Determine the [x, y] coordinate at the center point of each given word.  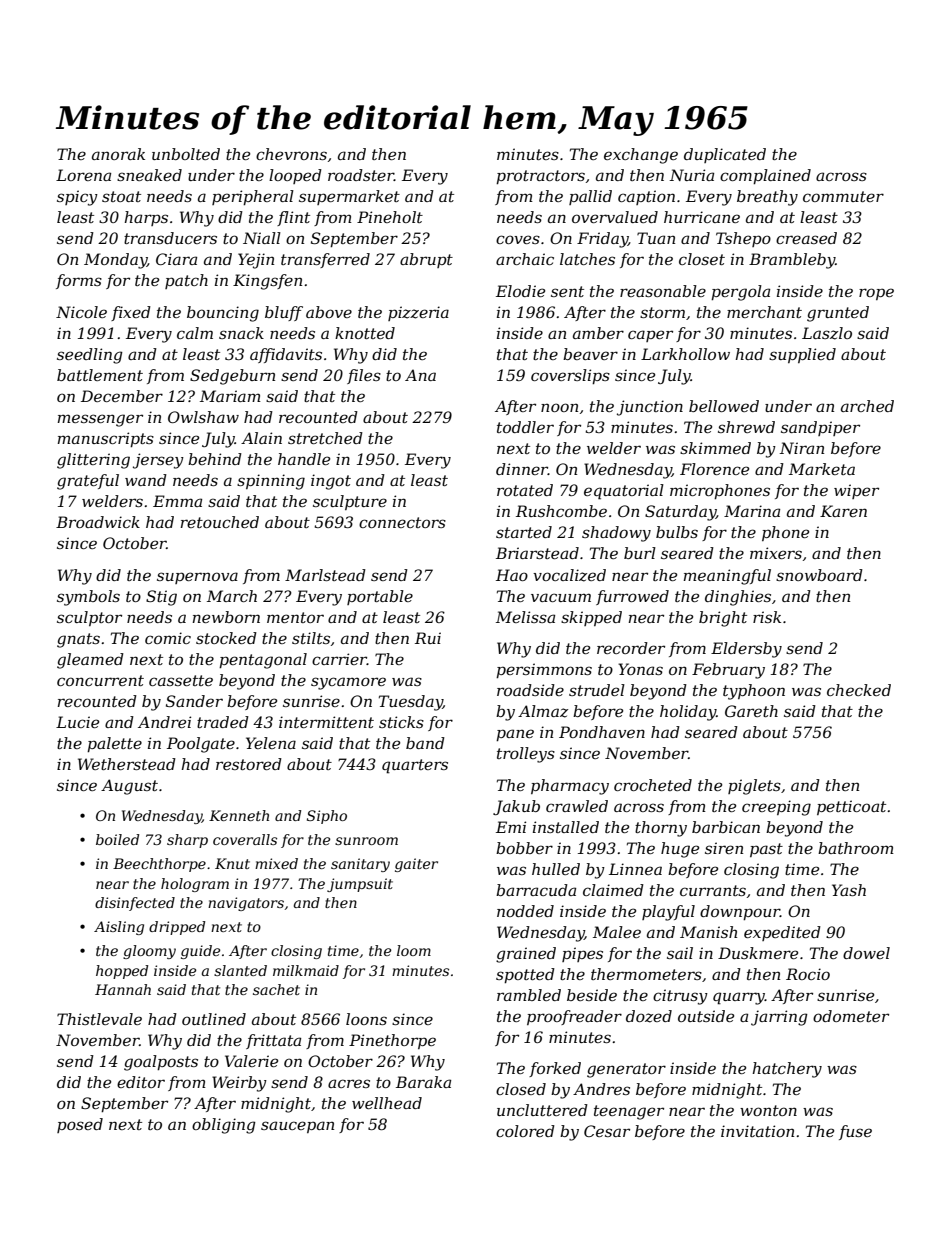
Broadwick [98, 522]
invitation [757, 1131]
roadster [361, 175]
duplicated [725, 155]
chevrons [291, 154]
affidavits [286, 355]
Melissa [525, 617]
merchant [764, 312]
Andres [601, 1089]
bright [723, 619]
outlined [214, 1019]
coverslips [570, 376]
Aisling [119, 928]
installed [566, 827]
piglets [754, 787]
